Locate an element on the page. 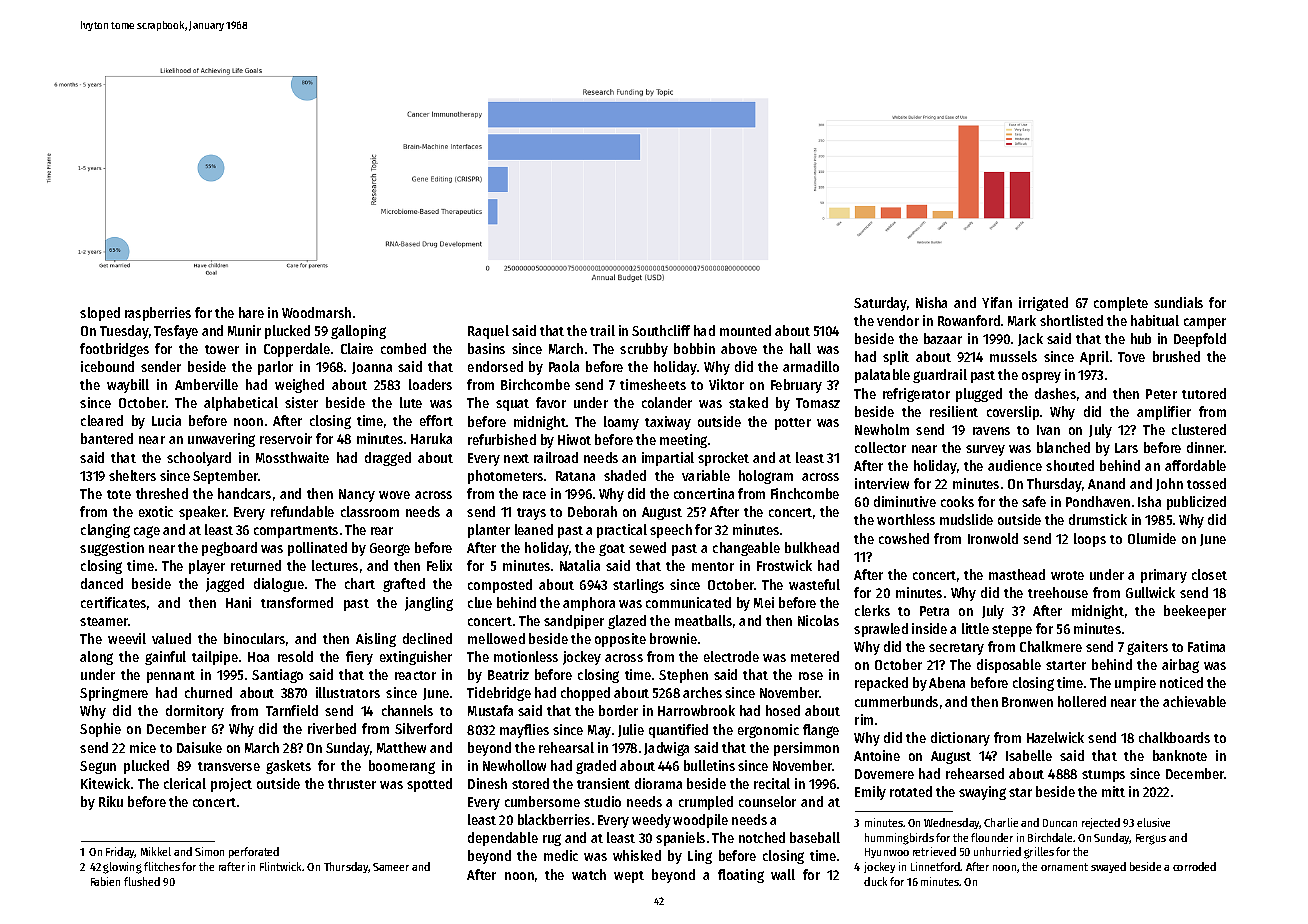 The height and width of the image is (924, 1308). camper is located at coordinates (1205, 323).
